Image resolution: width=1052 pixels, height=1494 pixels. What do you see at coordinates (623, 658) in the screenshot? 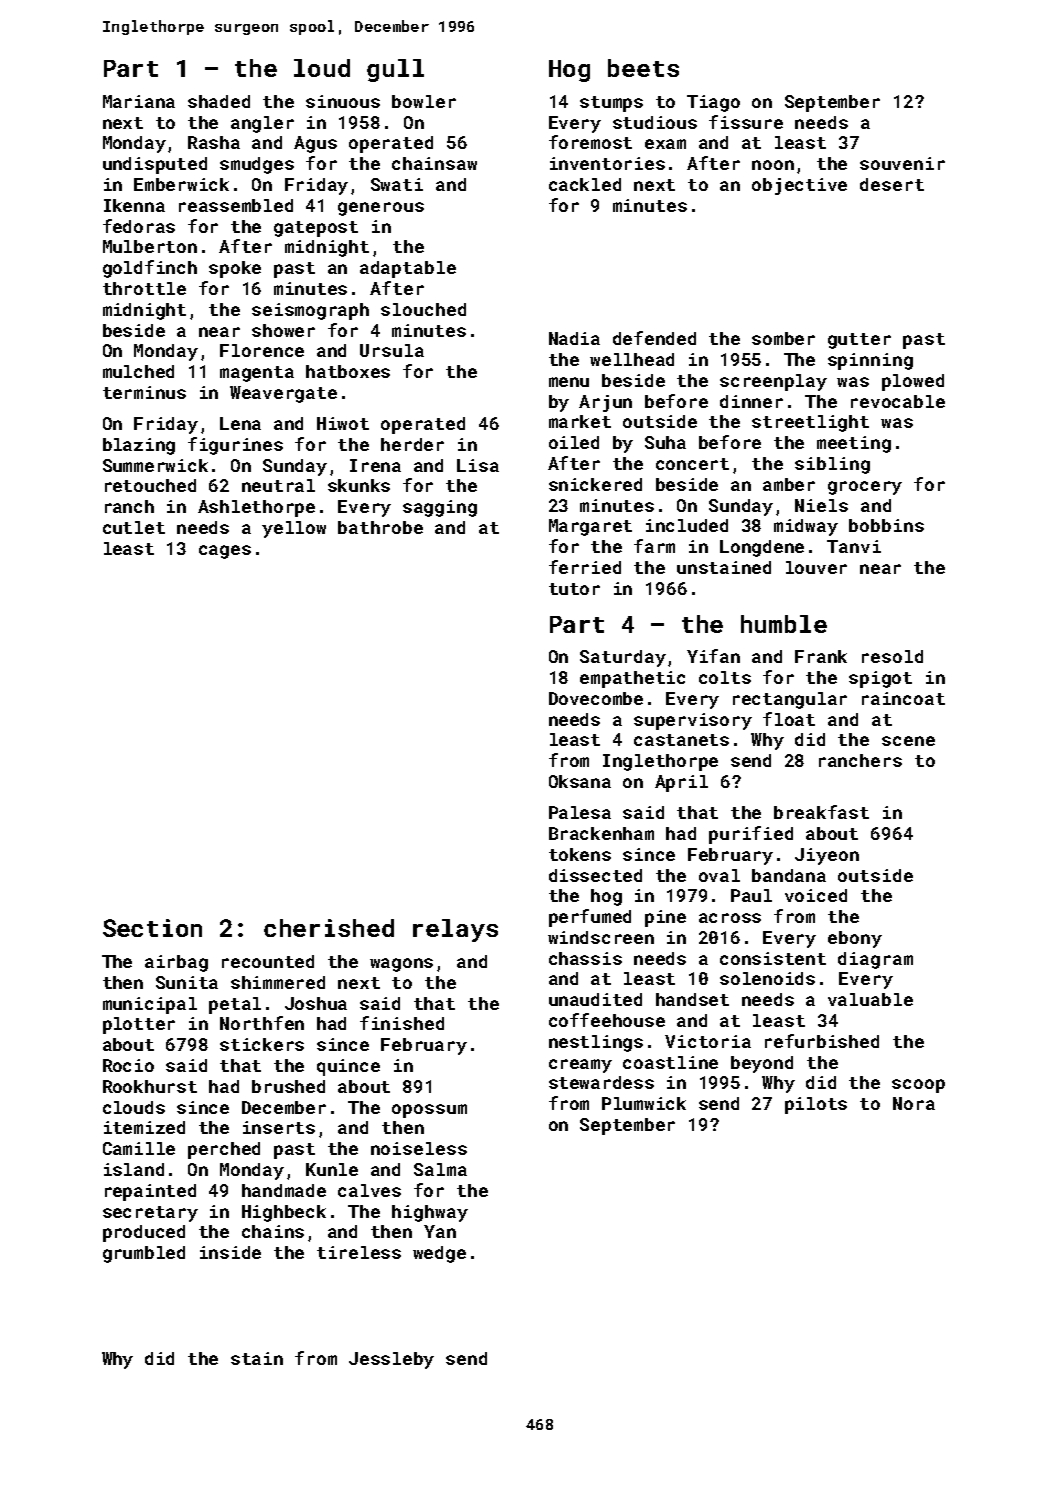
I see `Saturday` at bounding box center [623, 658].
